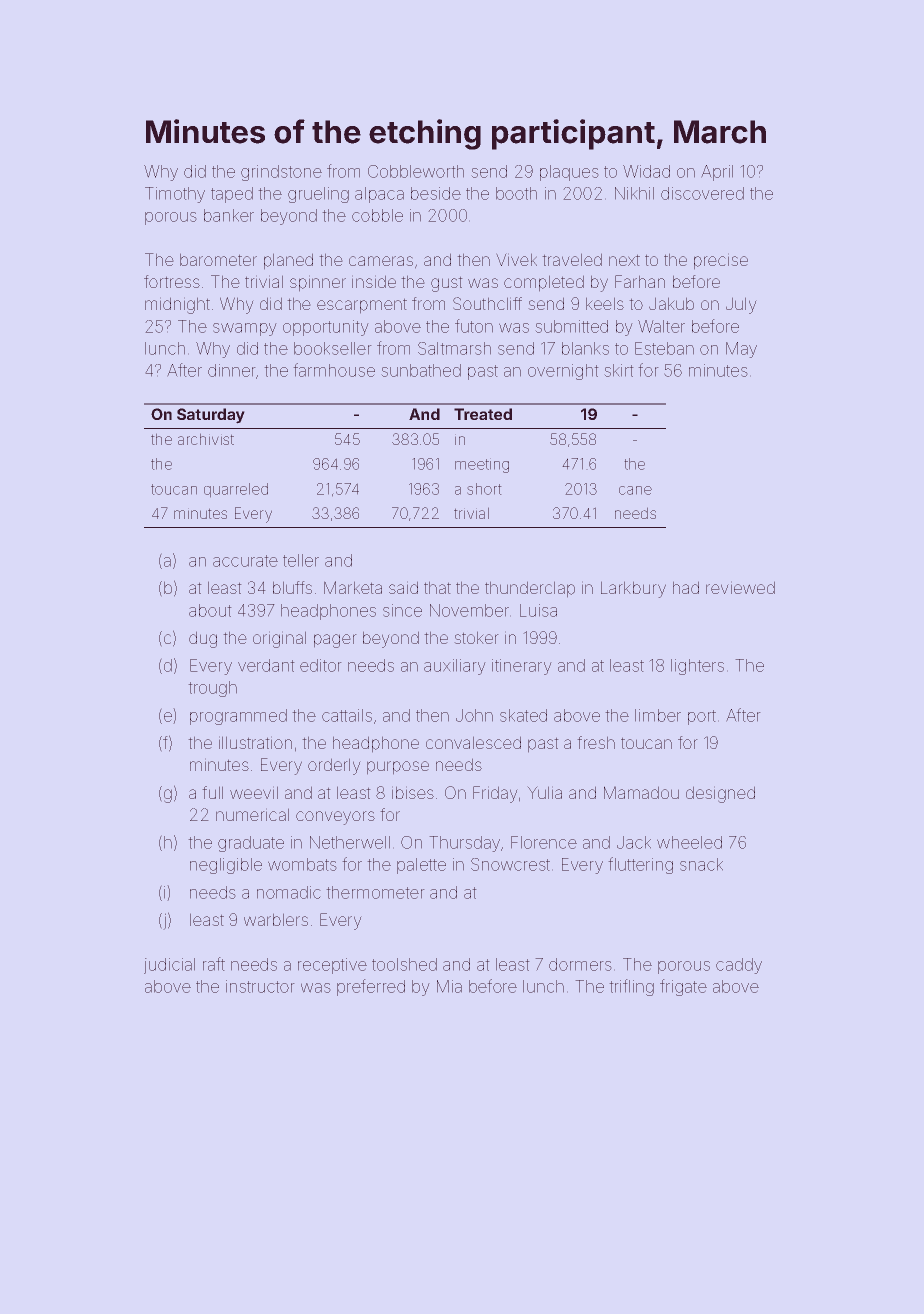 The width and height of the page is (924, 1314). Describe the element at coordinates (473, 742) in the page. I see `convalesced` at that location.
